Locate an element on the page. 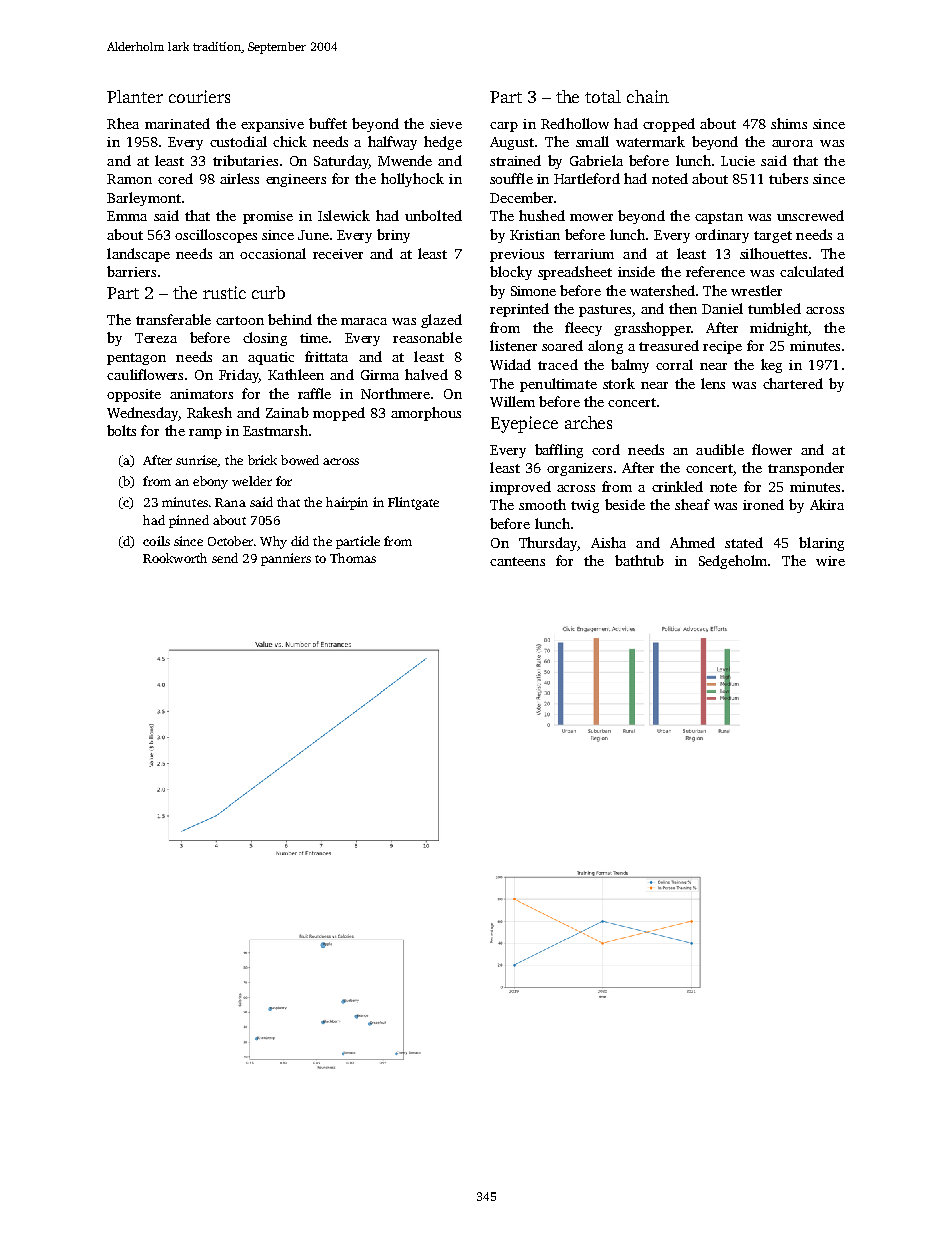  aurora is located at coordinates (792, 143).
